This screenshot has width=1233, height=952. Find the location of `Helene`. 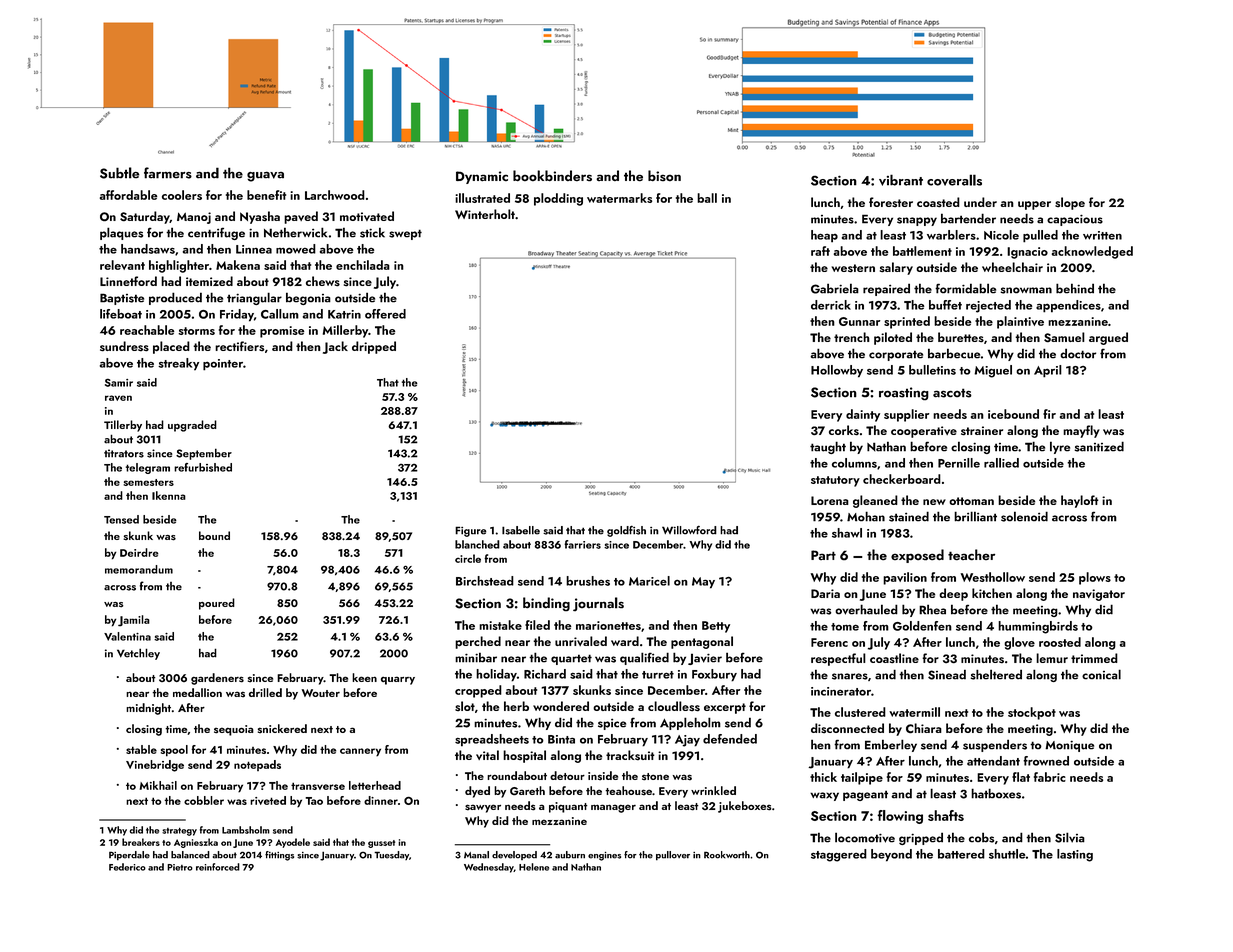

Helene is located at coordinates (534, 867).
